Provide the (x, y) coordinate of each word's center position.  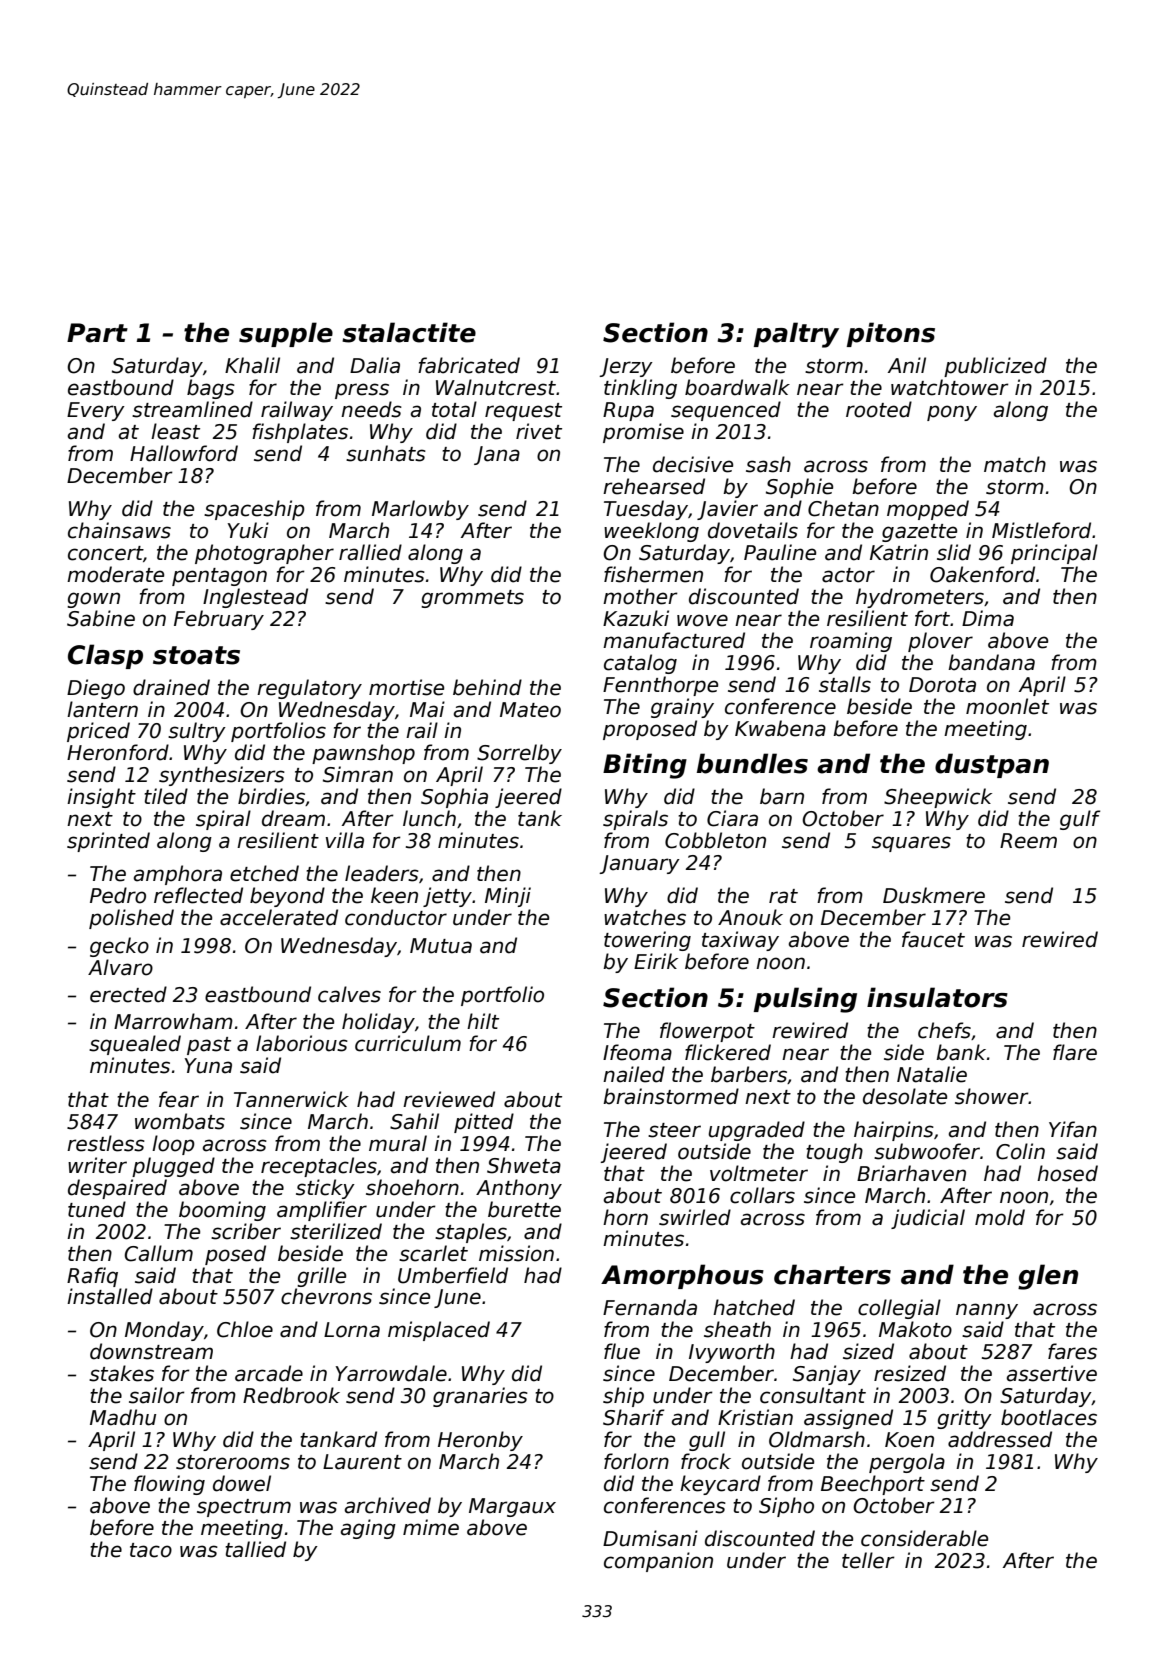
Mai (427, 709)
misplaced (439, 1331)
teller (868, 1560)
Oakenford (982, 574)
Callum (159, 1253)
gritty (964, 1419)
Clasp (105, 656)
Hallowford (184, 453)
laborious (302, 1043)
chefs (944, 1030)
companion (658, 1562)
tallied (255, 1549)
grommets (472, 599)
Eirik (656, 961)
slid (954, 552)
